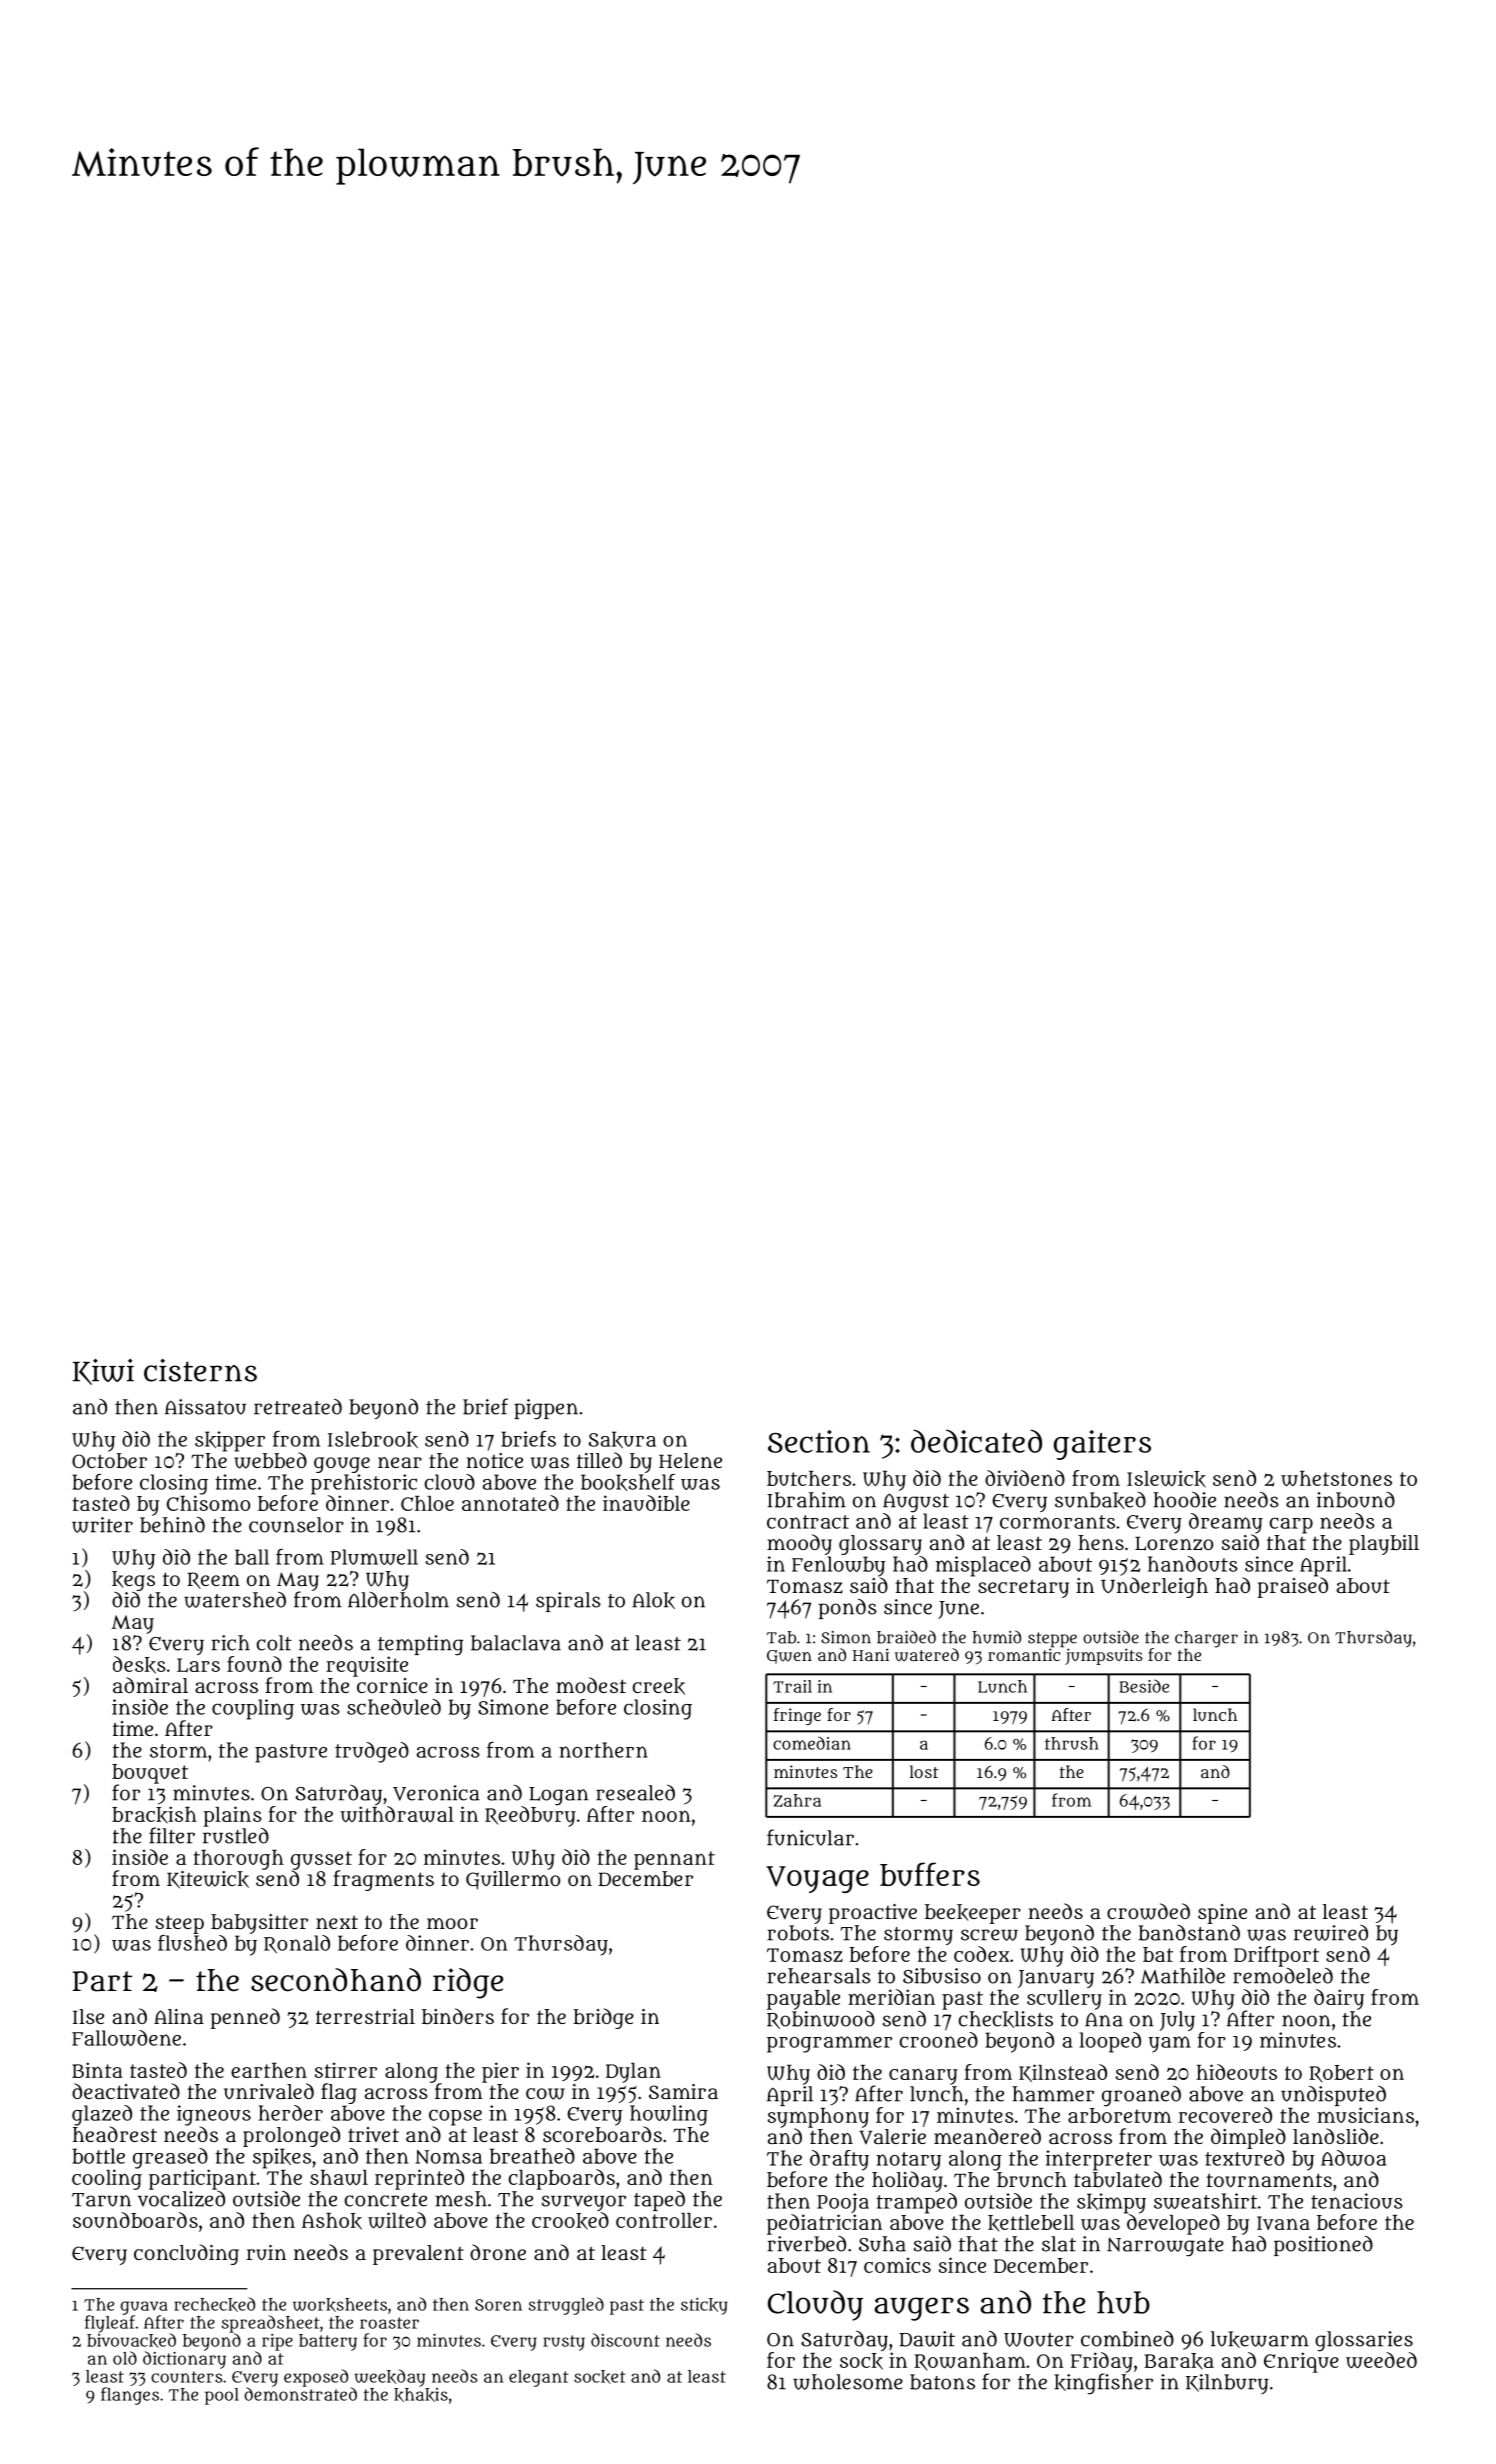 Image resolution: width=1496 pixels, height=2464 pixels. What do you see at coordinates (1102, 1445) in the document?
I see `gaiters` at bounding box center [1102, 1445].
